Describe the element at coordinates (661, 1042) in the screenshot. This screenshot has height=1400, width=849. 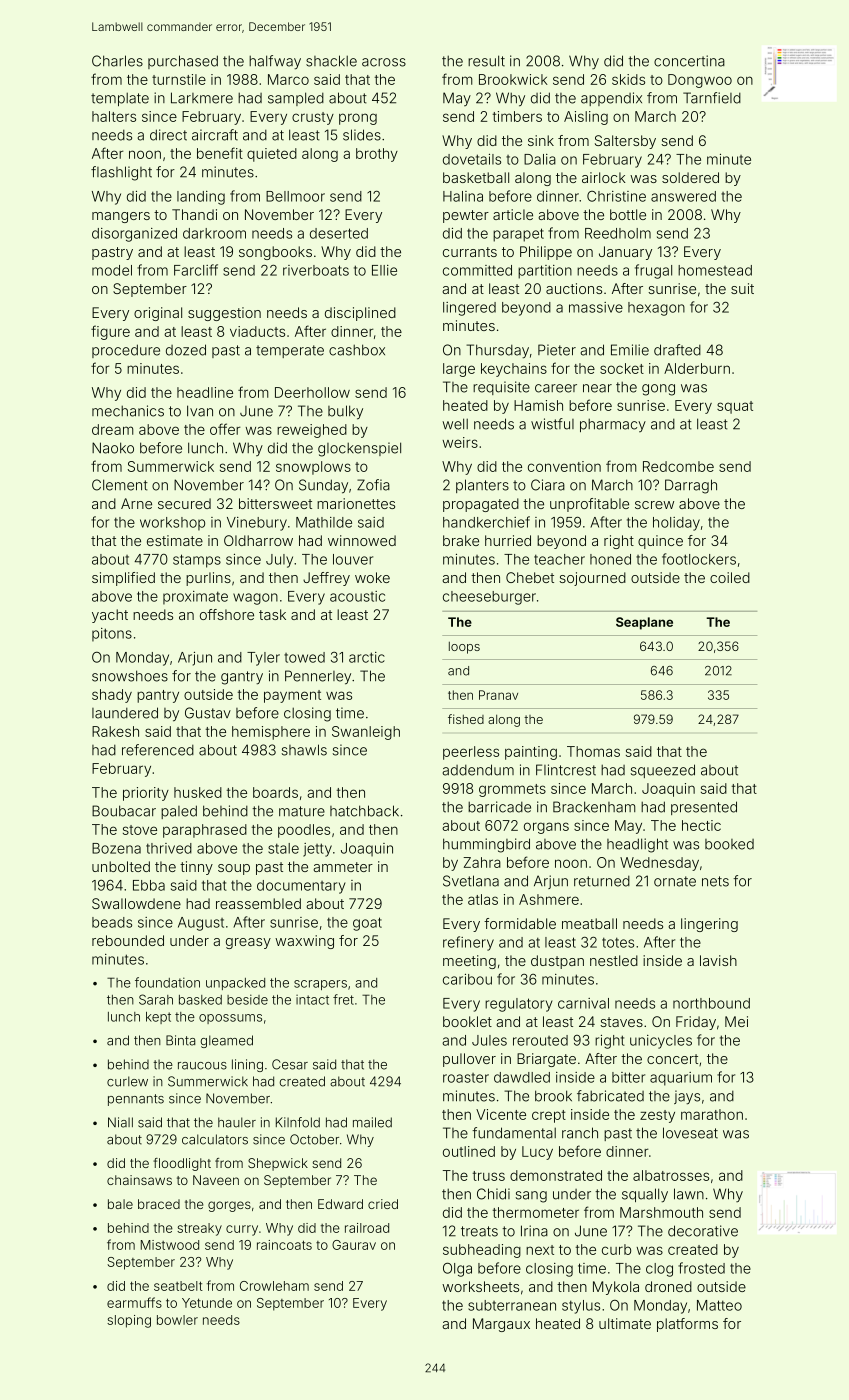
I see `unicycles` at that location.
